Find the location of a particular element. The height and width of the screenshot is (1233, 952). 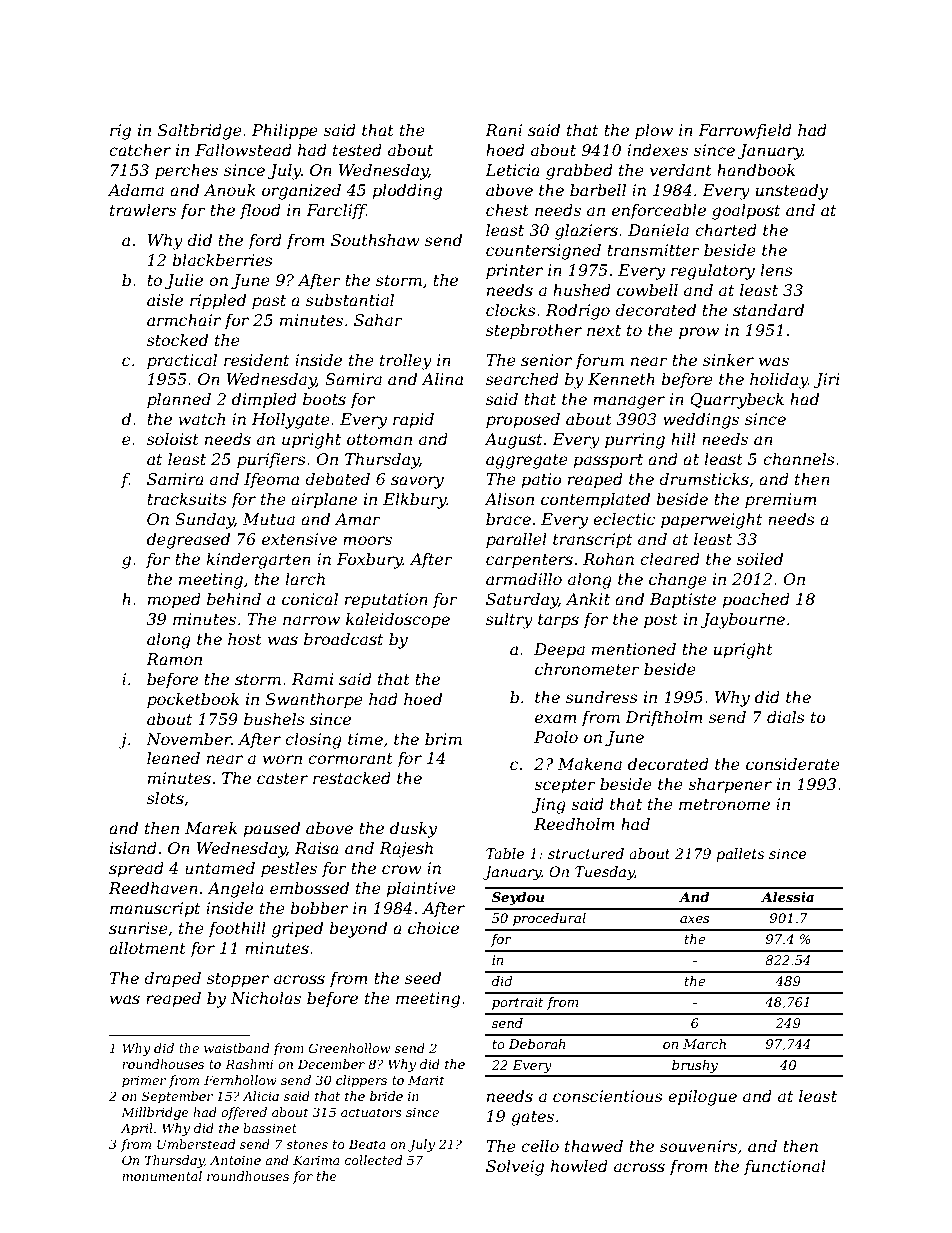

Deepa is located at coordinates (559, 651).
